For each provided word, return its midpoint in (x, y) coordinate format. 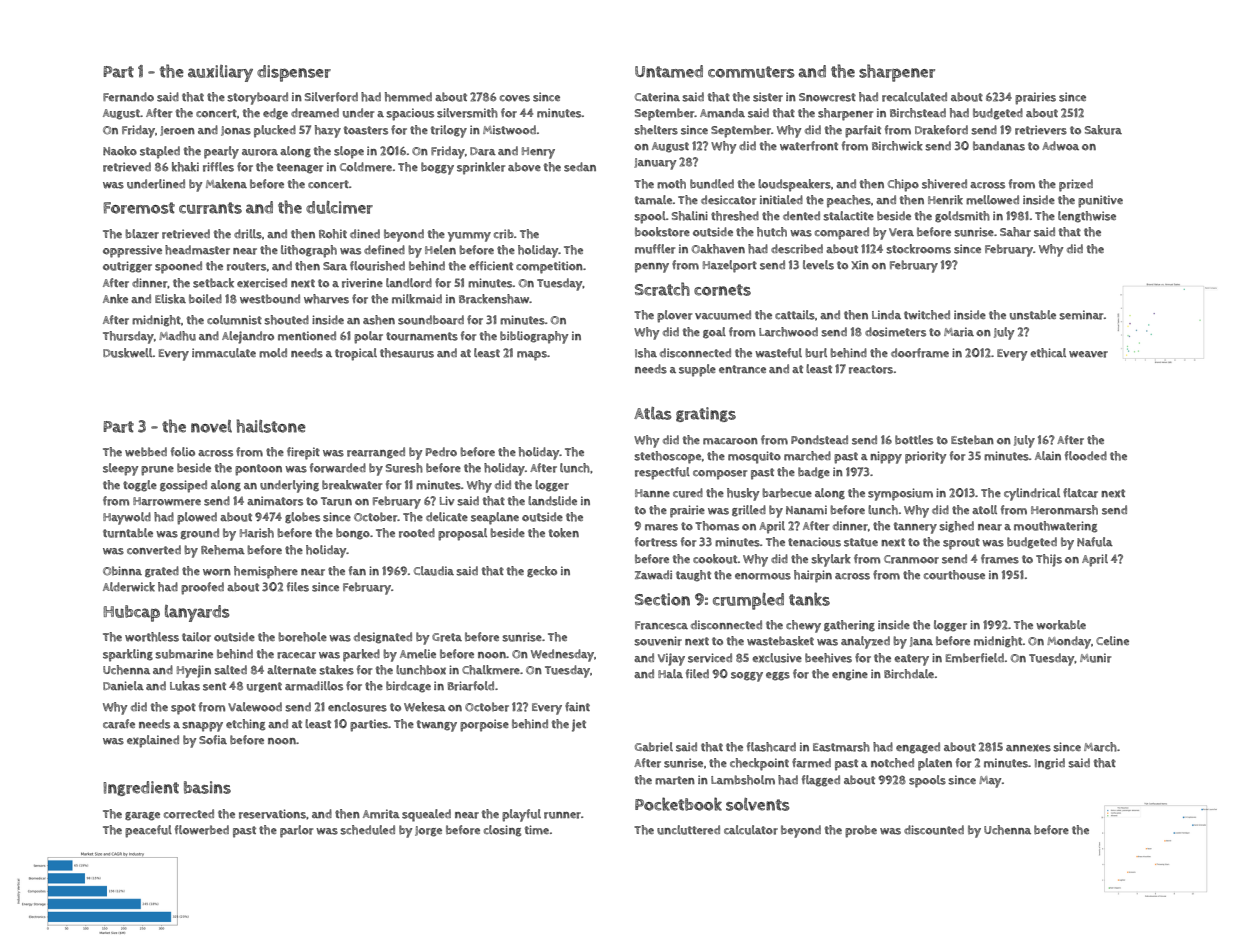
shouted (286, 320)
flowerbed (202, 830)
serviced (710, 658)
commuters (751, 72)
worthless (152, 637)
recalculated (914, 97)
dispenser (294, 73)
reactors (871, 369)
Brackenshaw (494, 299)
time (537, 830)
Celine (1112, 640)
